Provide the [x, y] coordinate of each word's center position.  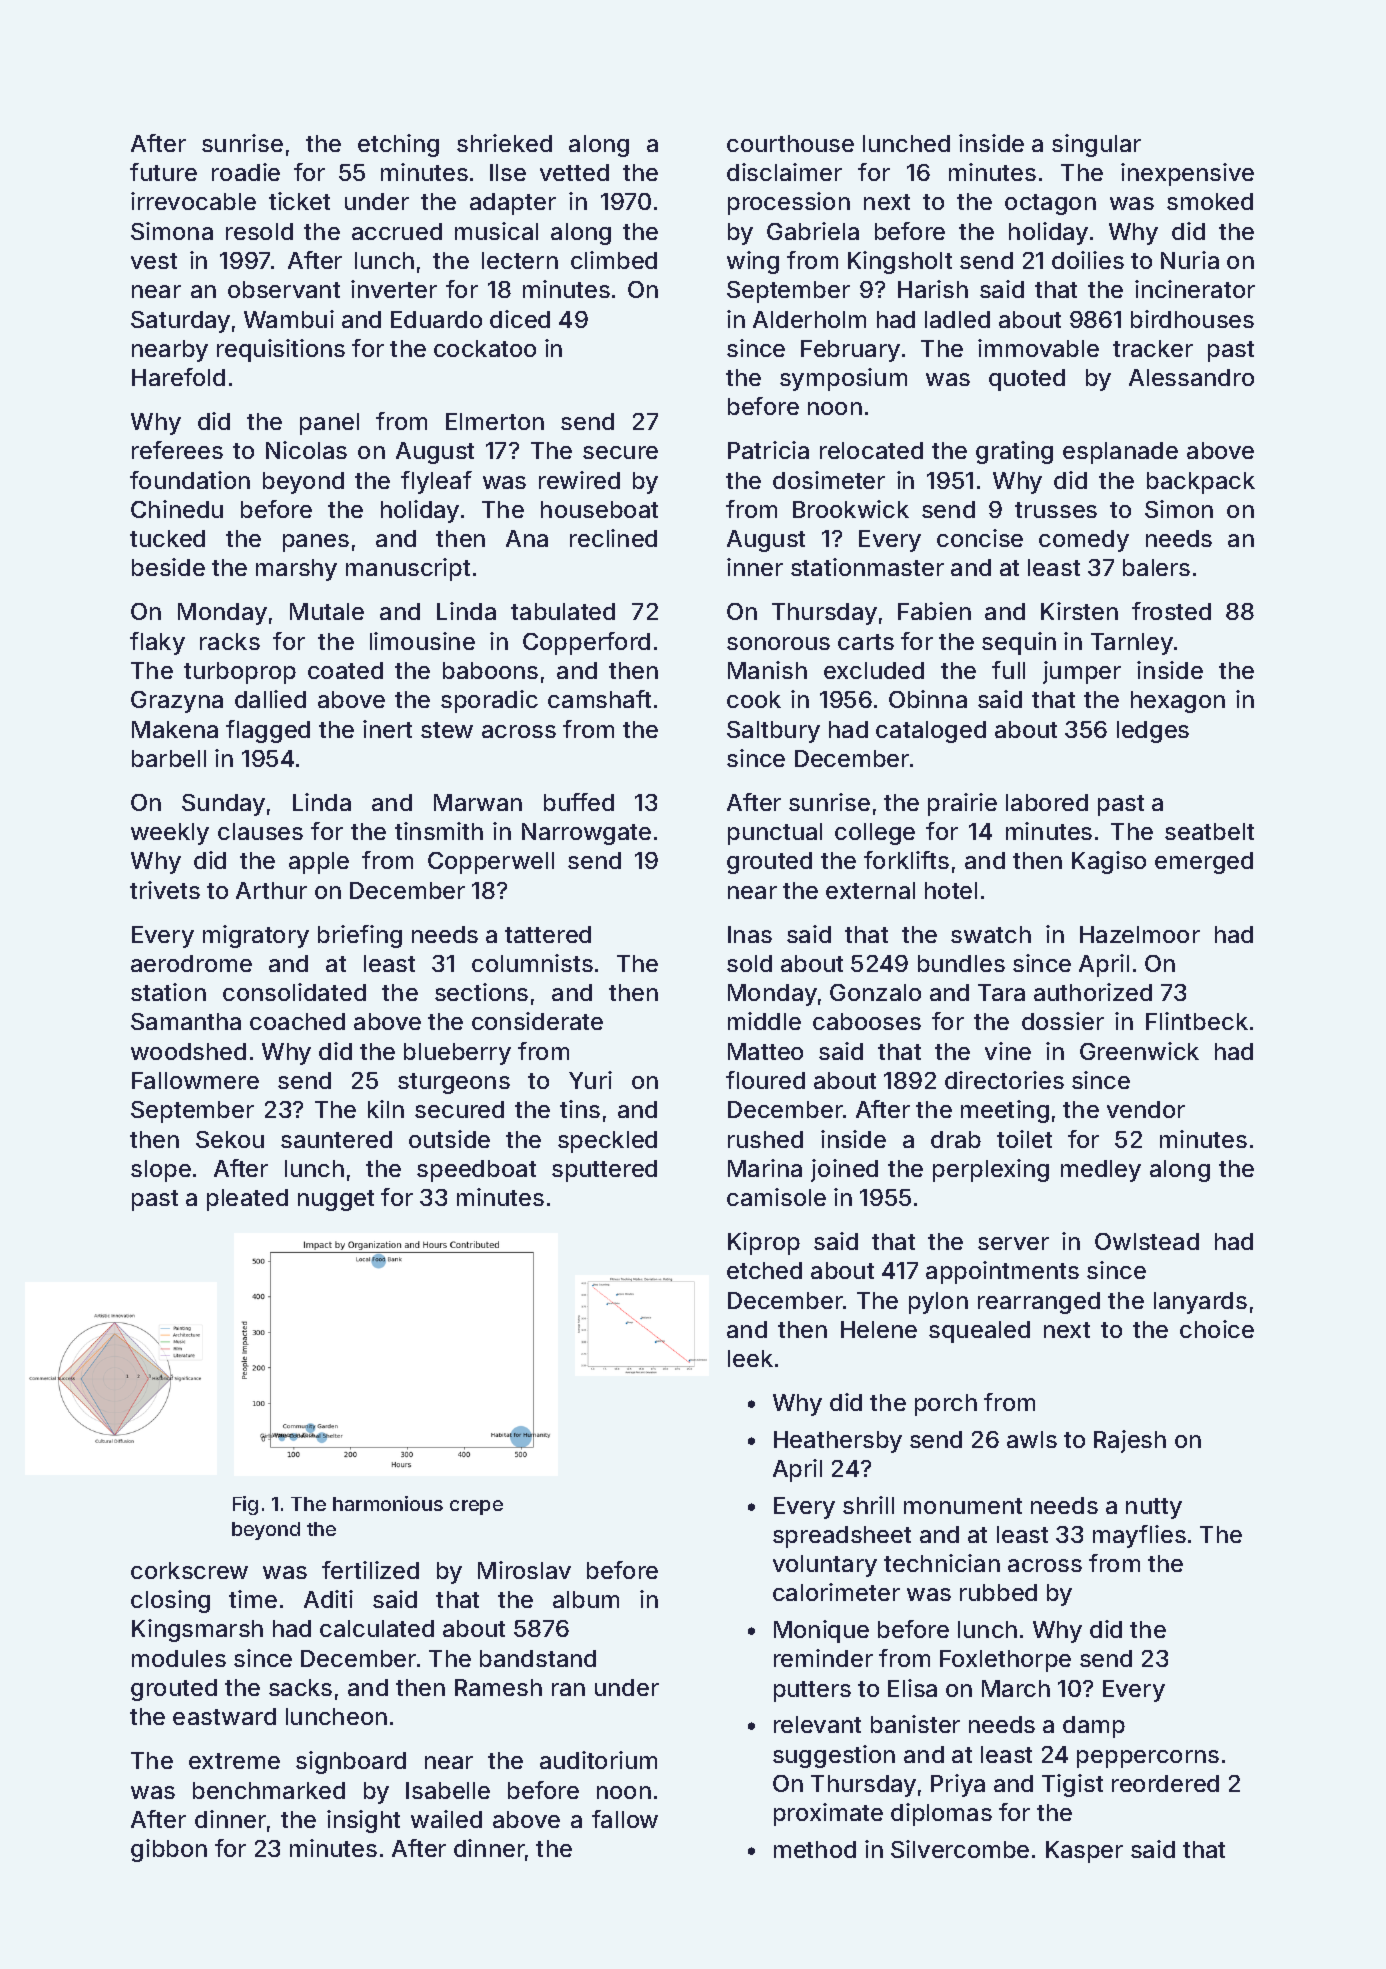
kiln [386, 1109]
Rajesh [1130, 1441]
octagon [1050, 204]
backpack [1201, 483]
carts [866, 642]
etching [398, 145]
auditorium [598, 1760]
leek [750, 1358]
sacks [300, 1687]
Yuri [590, 1080]
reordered [1165, 1783]
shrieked [504, 143]
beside [168, 567]
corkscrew [189, 1570]
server [1013, 1243]
